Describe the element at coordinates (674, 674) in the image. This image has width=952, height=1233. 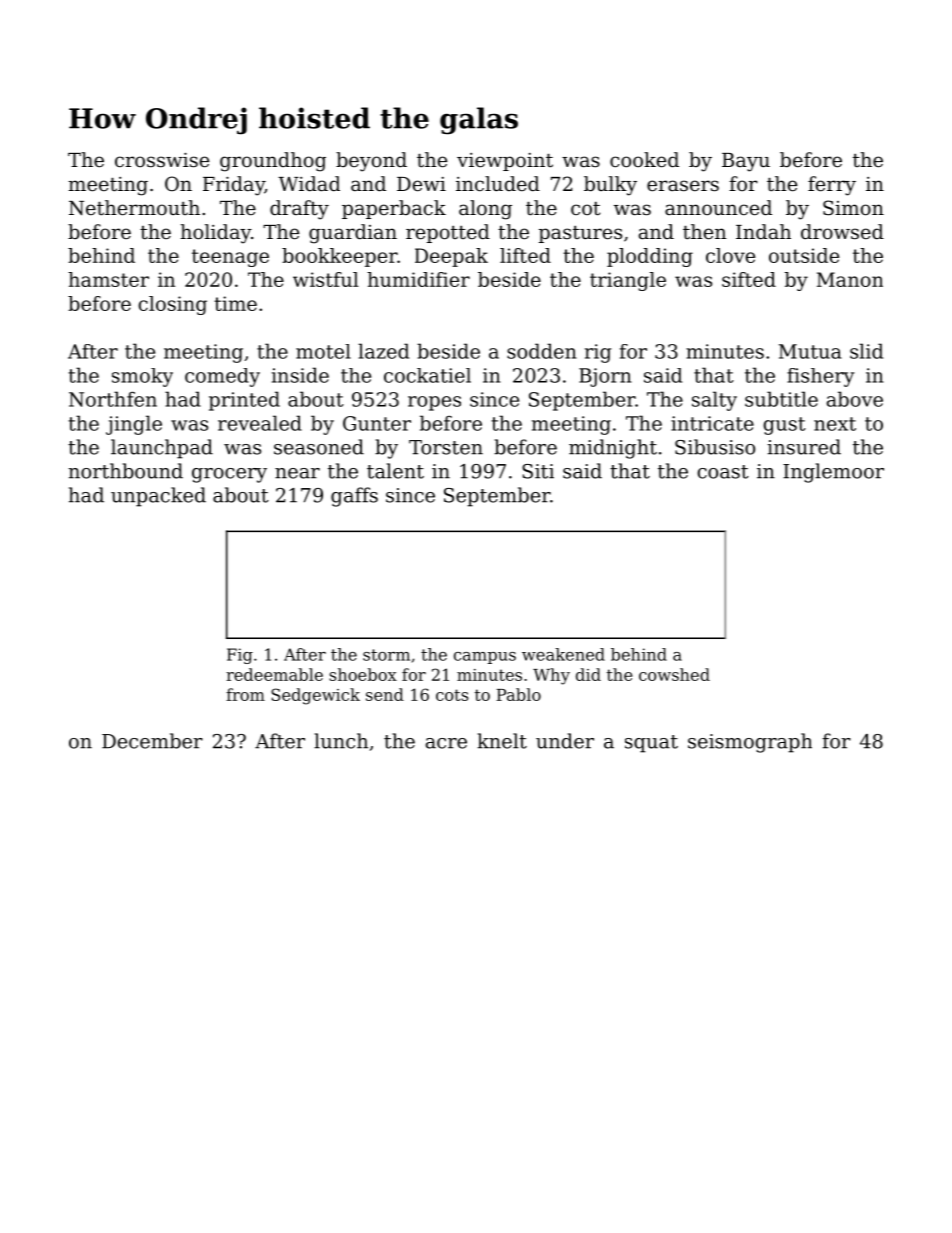
I see `cowshed` at that location.
